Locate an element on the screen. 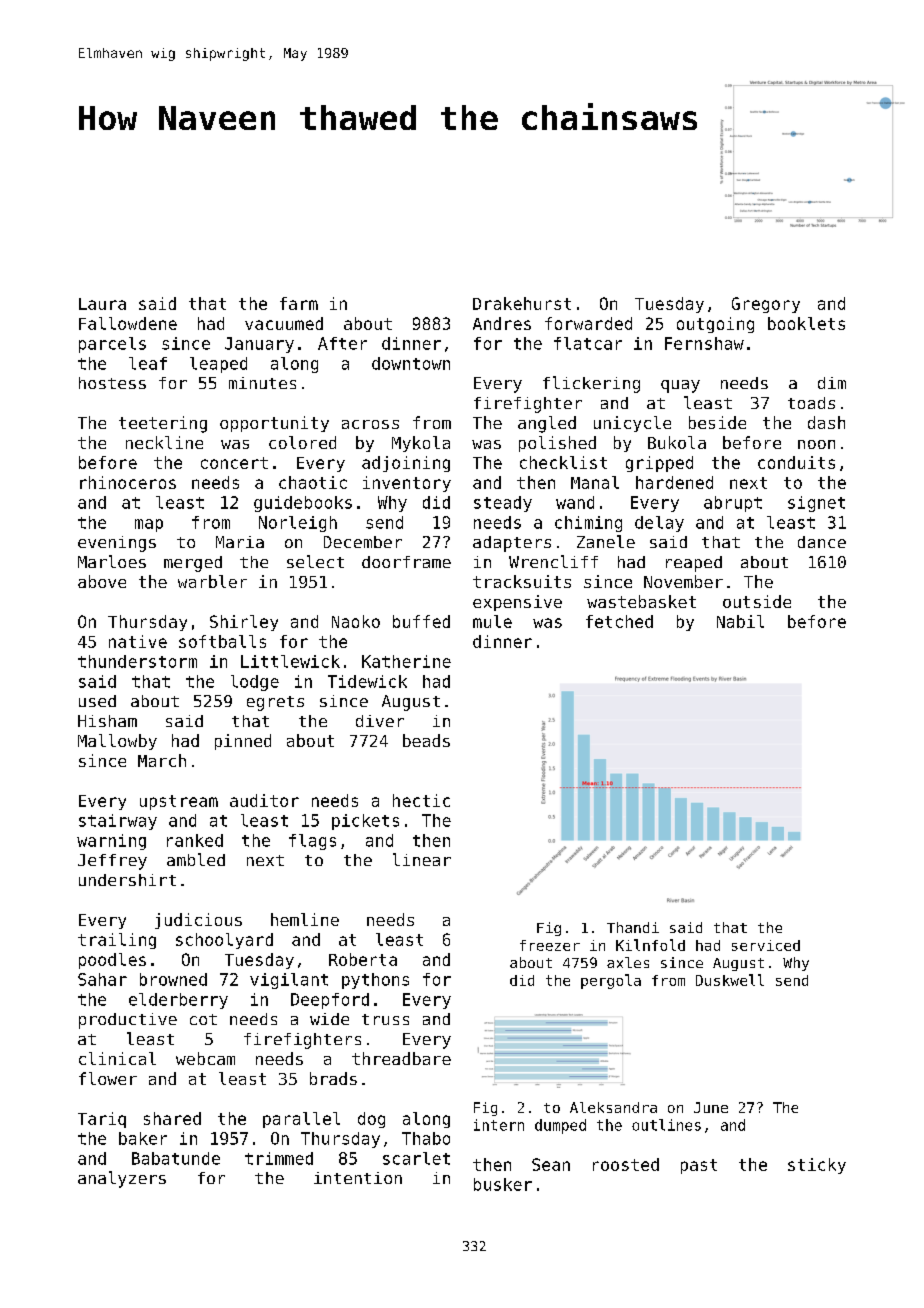 The image size is (924, 1308). Thandi is located at coordinates (633, 927).
